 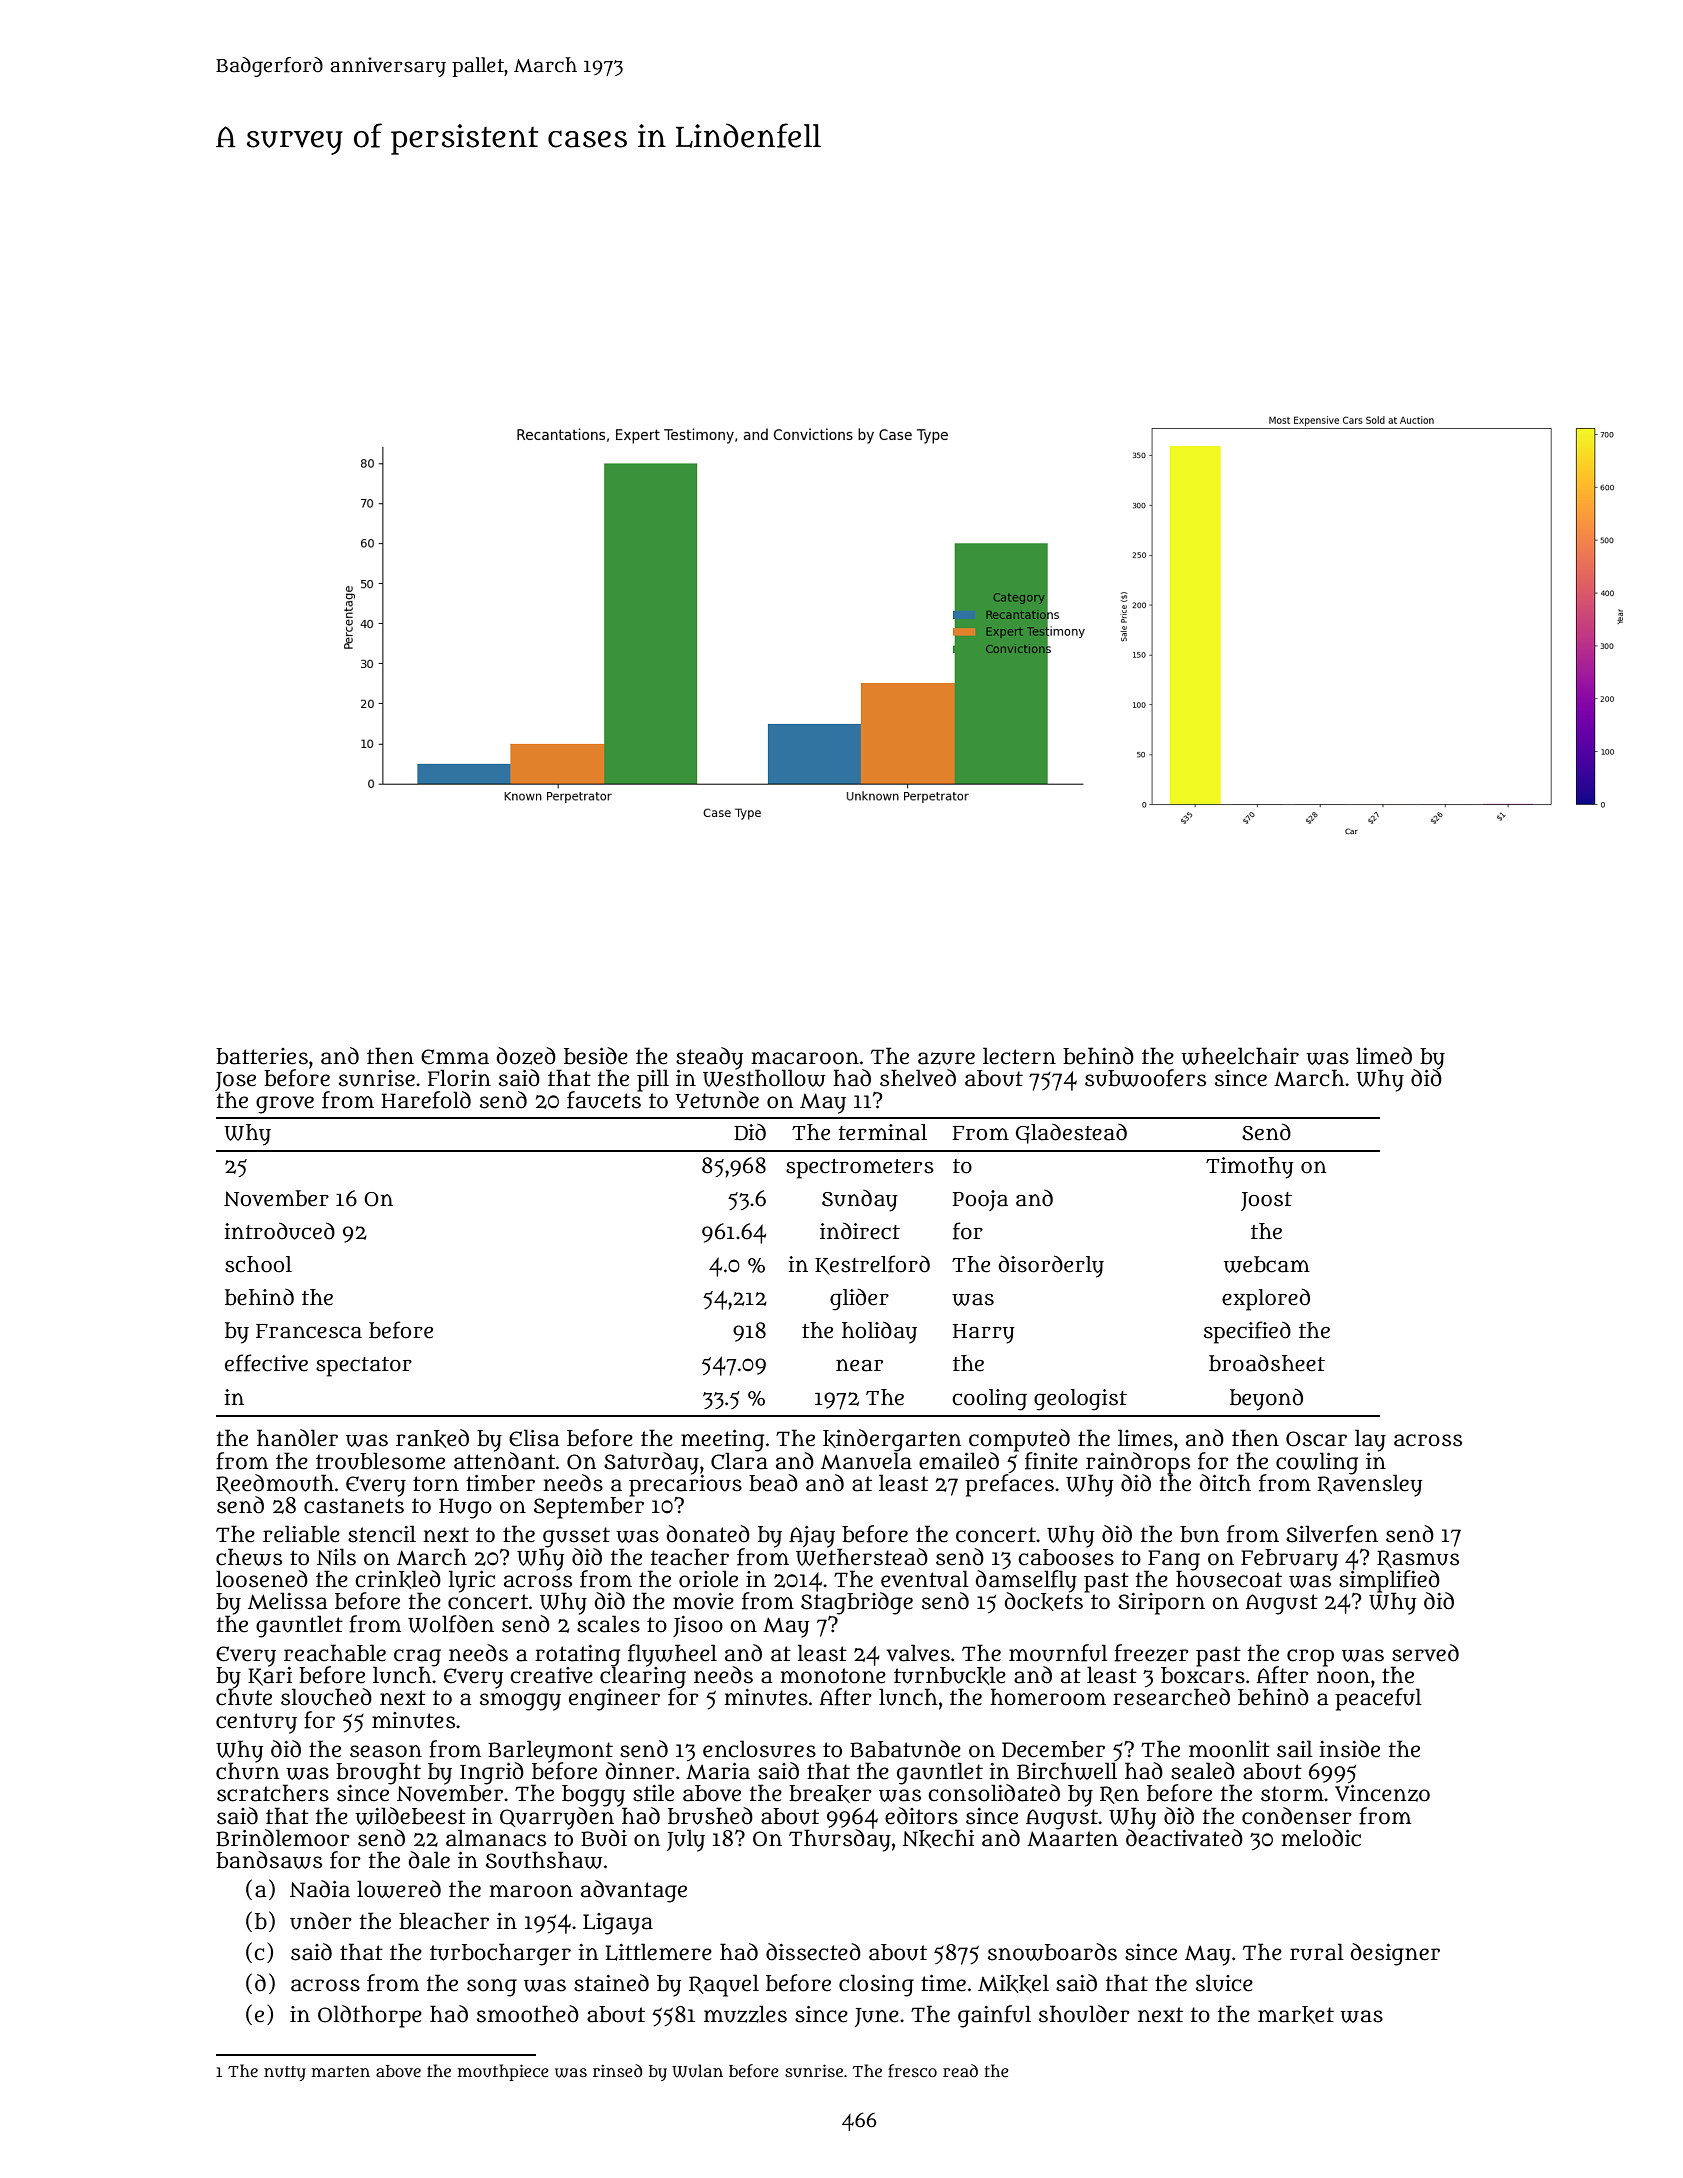 What do you see at coordinates (1229, 1579) in the screenshot?
I see `housecoat` at bounding box center [1229, 1579].
